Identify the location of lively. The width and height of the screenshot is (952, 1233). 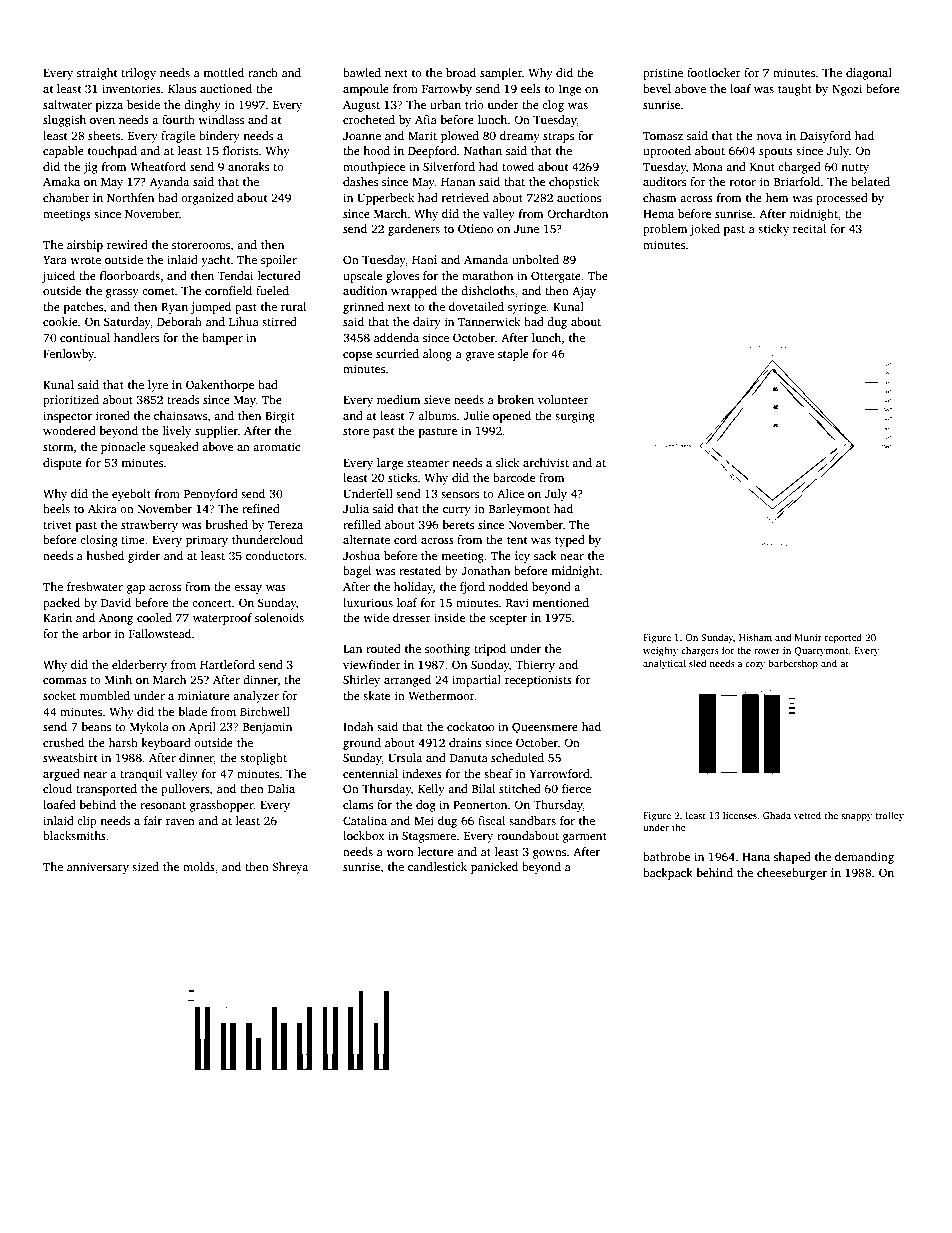
(177, 432).
